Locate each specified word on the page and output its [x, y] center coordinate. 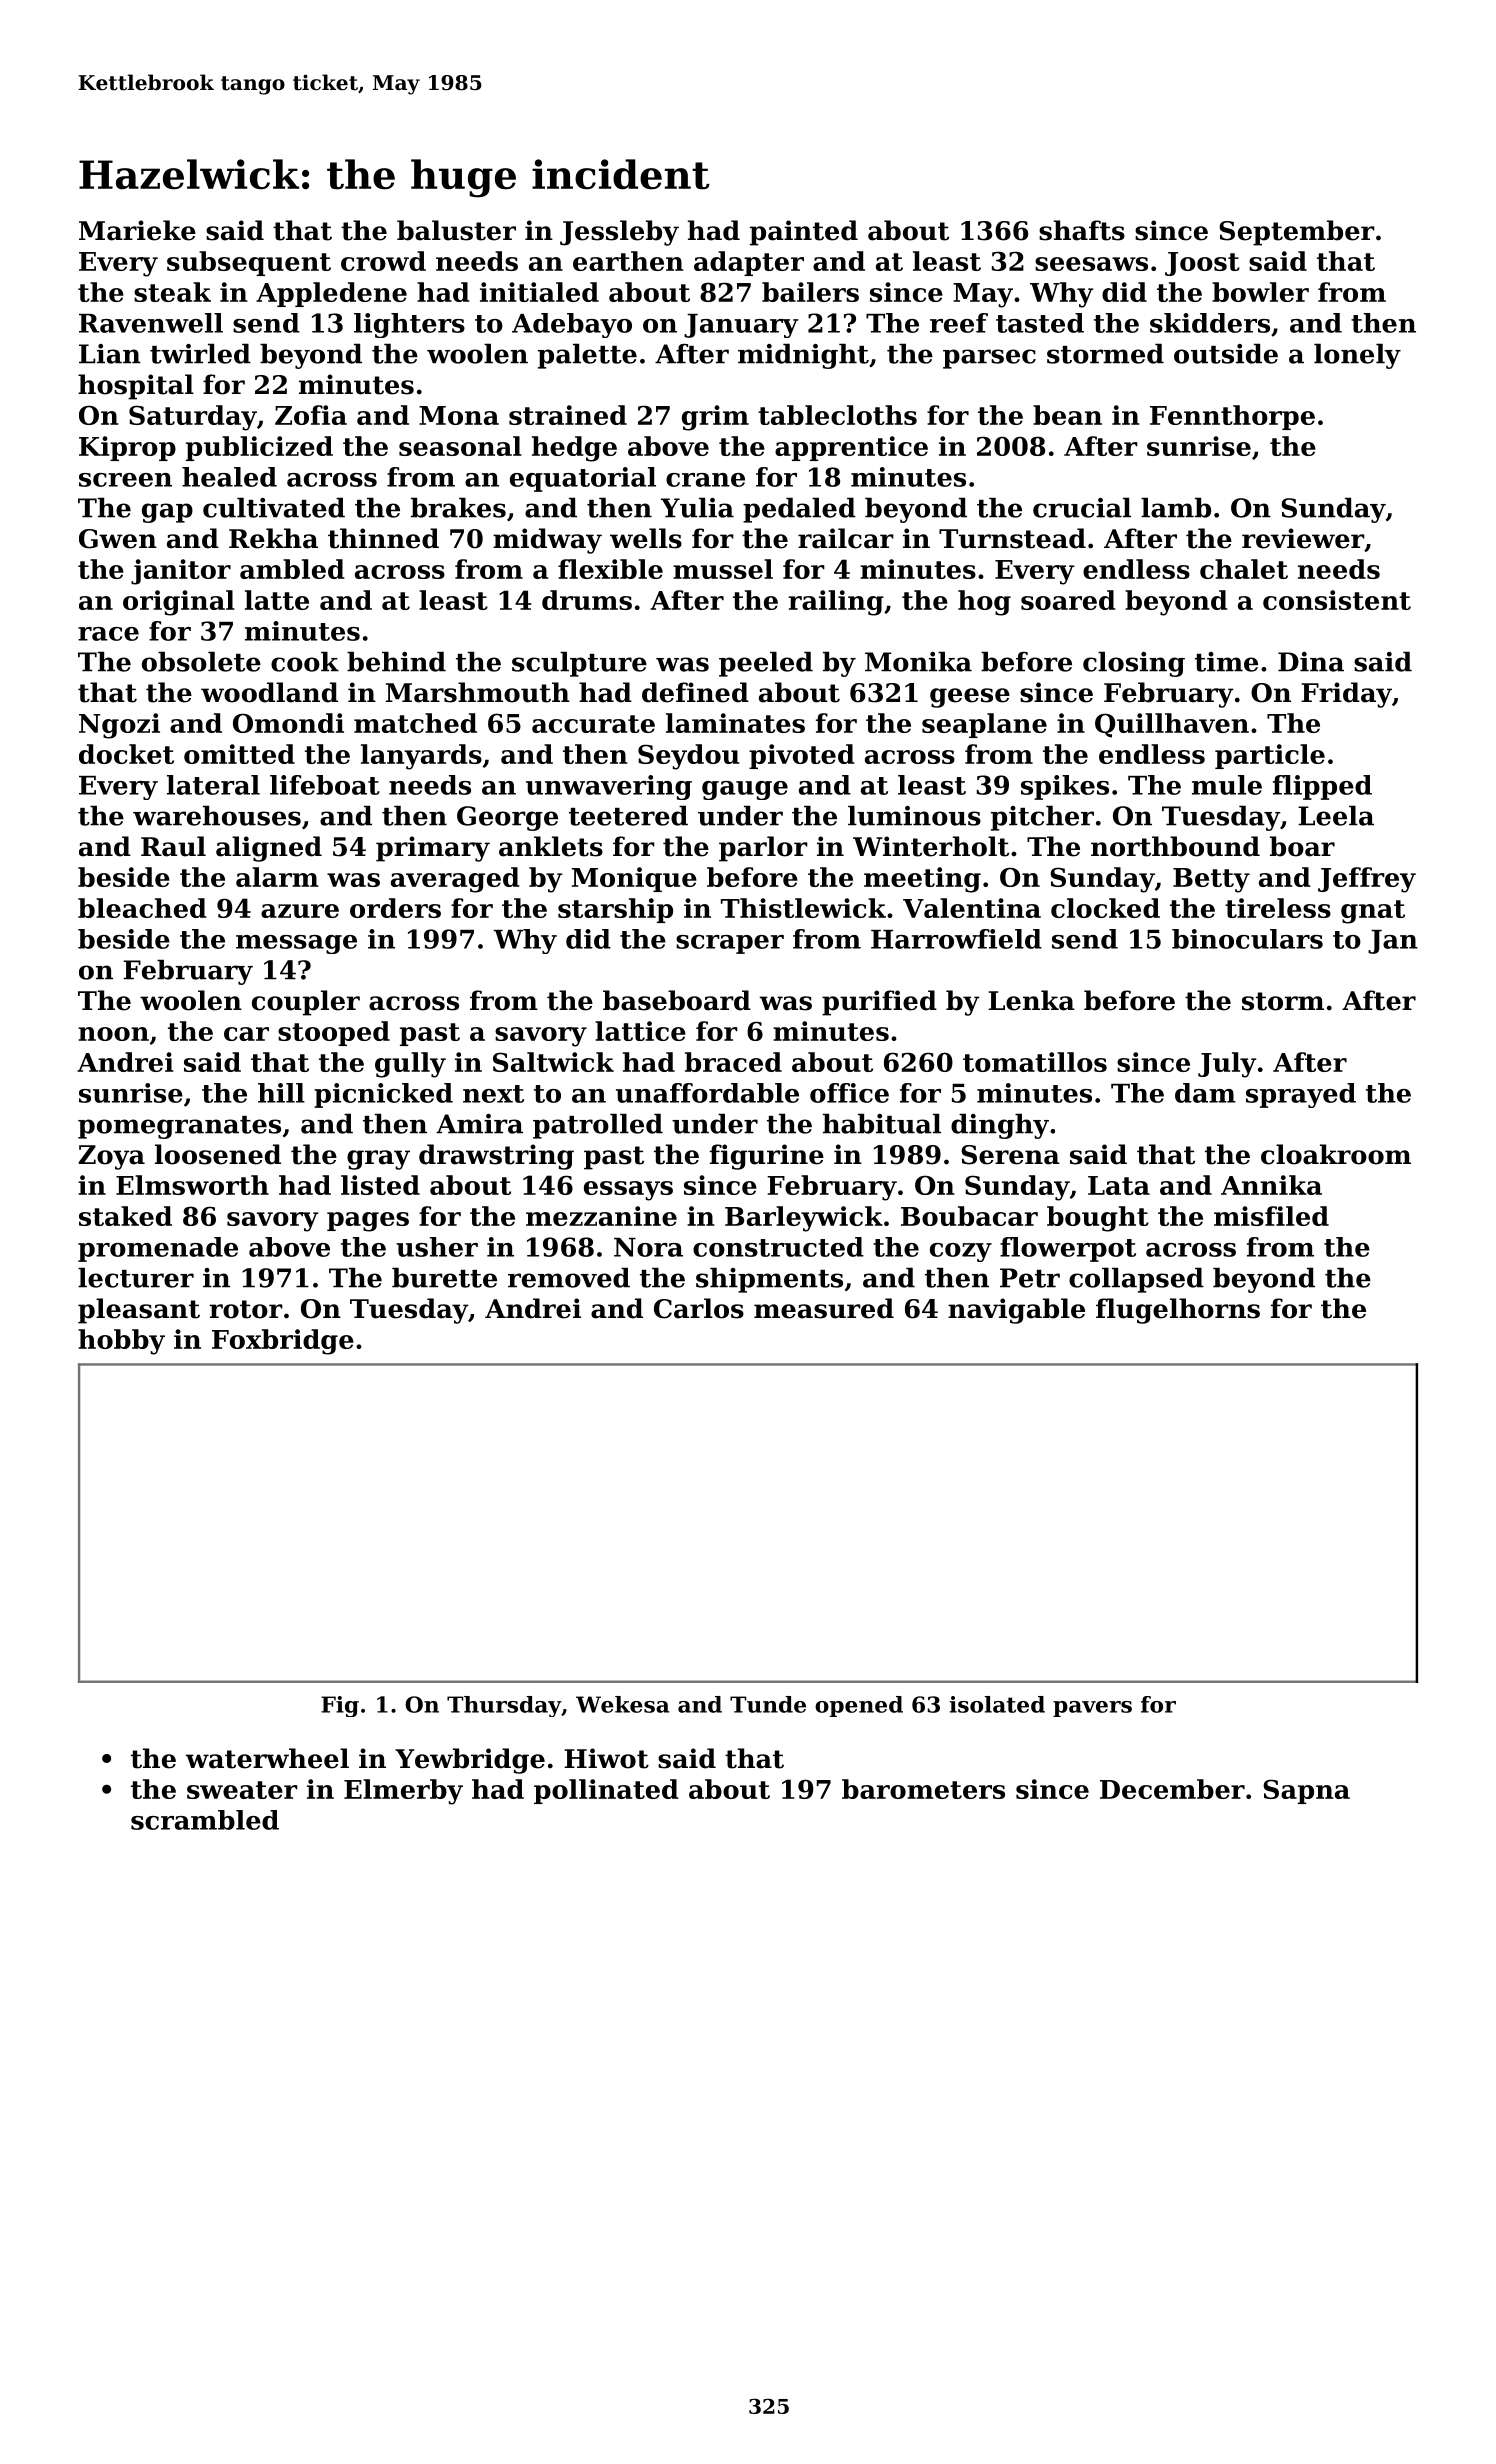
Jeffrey [1367, 880]
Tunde [768, 1704]
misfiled [1271, 1216]
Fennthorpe [1232, 417]
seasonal [460, 446]
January [741, 326]
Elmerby [403, 1792]
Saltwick [553, 1062]
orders [395, 908]
